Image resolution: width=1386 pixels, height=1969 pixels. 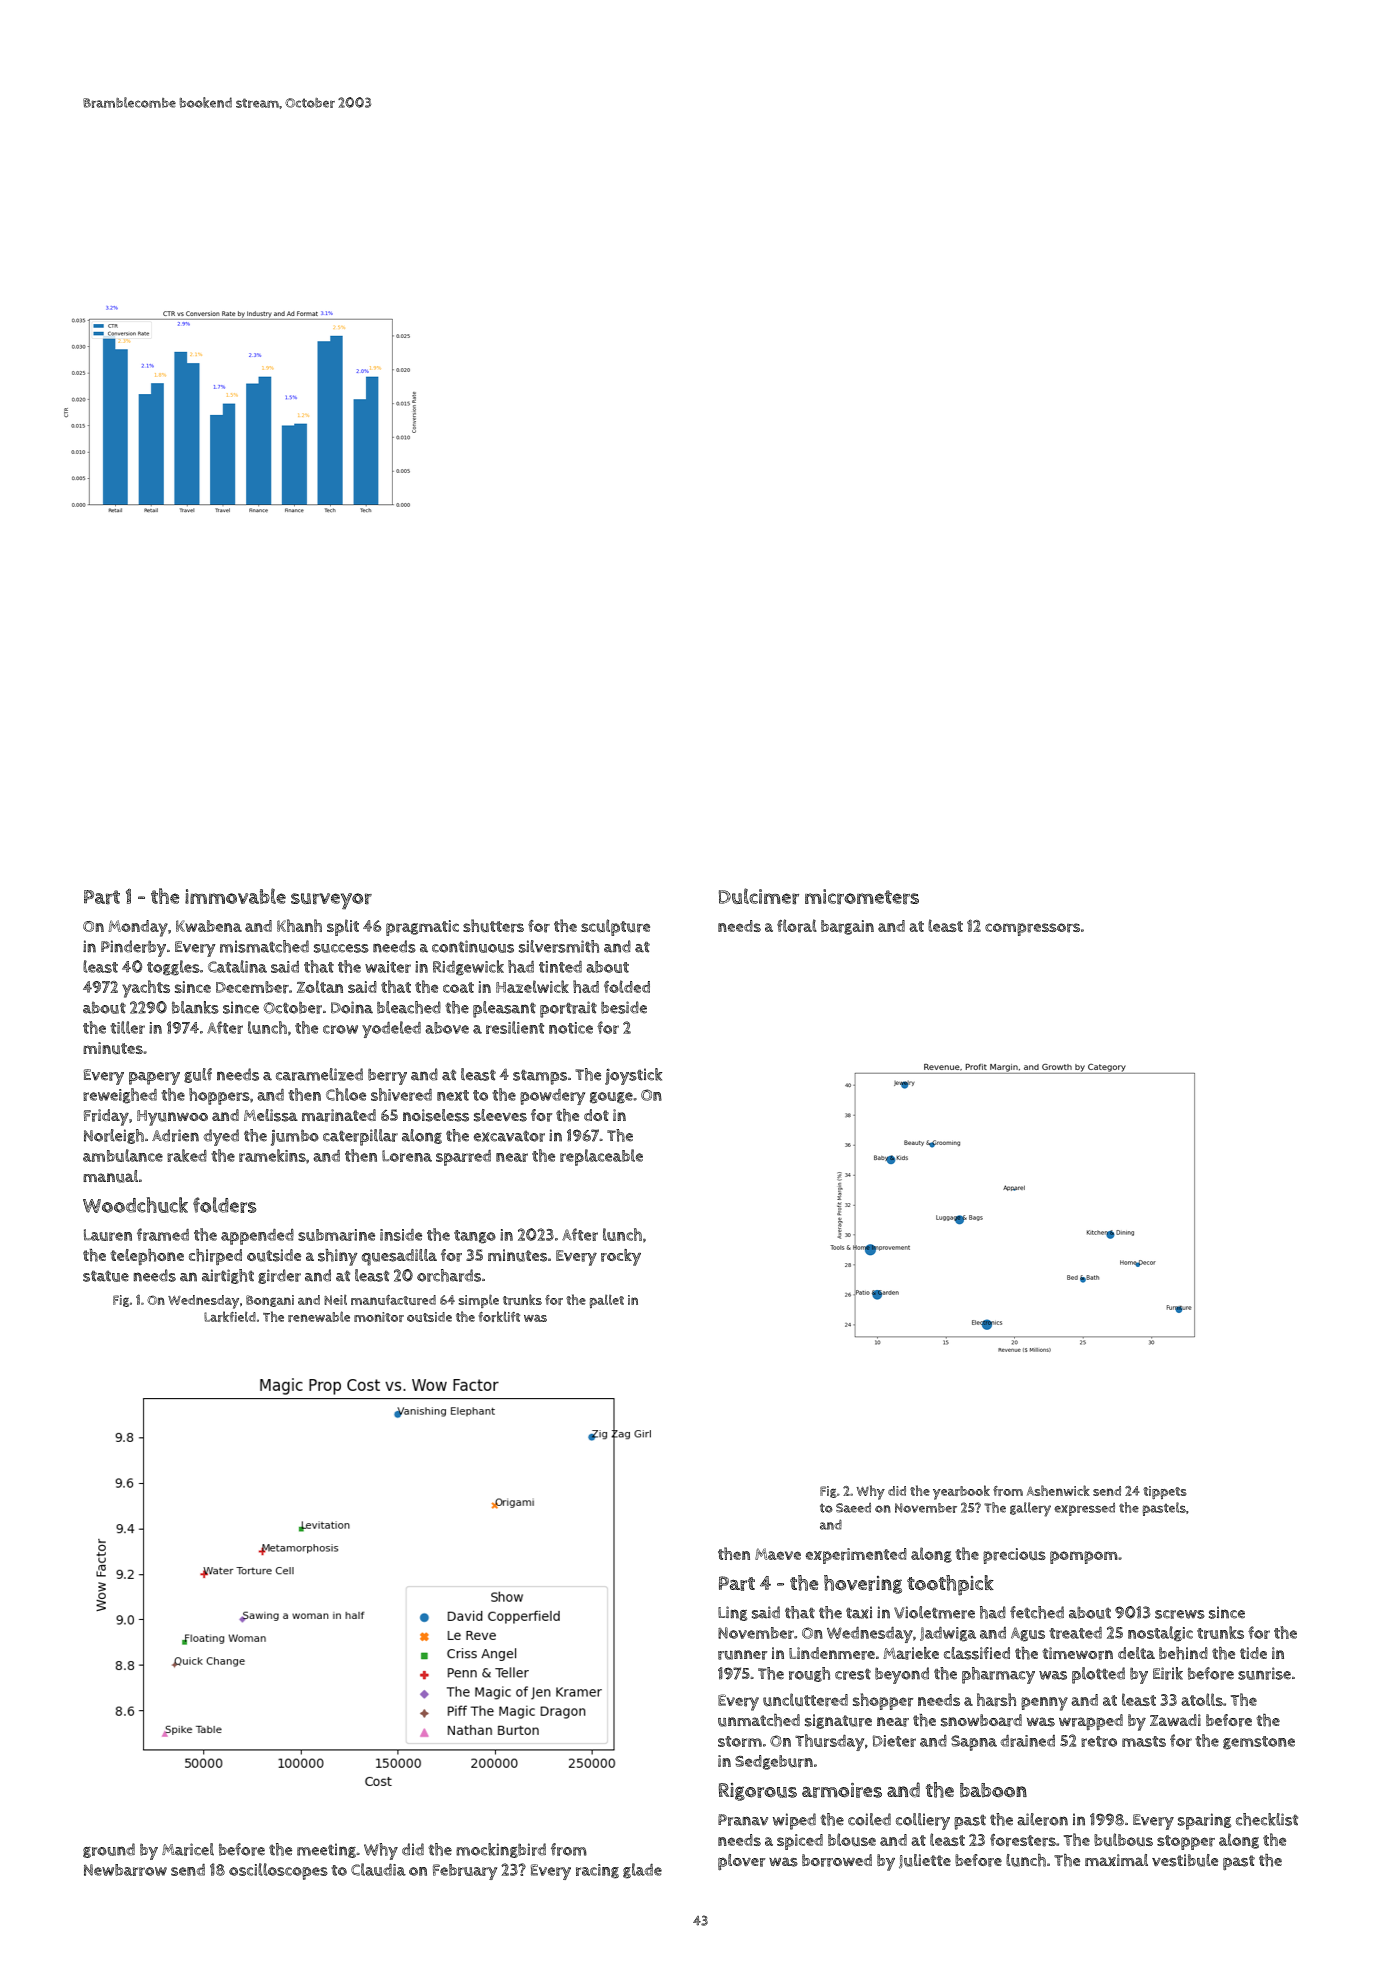 I want to click on Ashenwick, so click(x=1058, y=1490).
